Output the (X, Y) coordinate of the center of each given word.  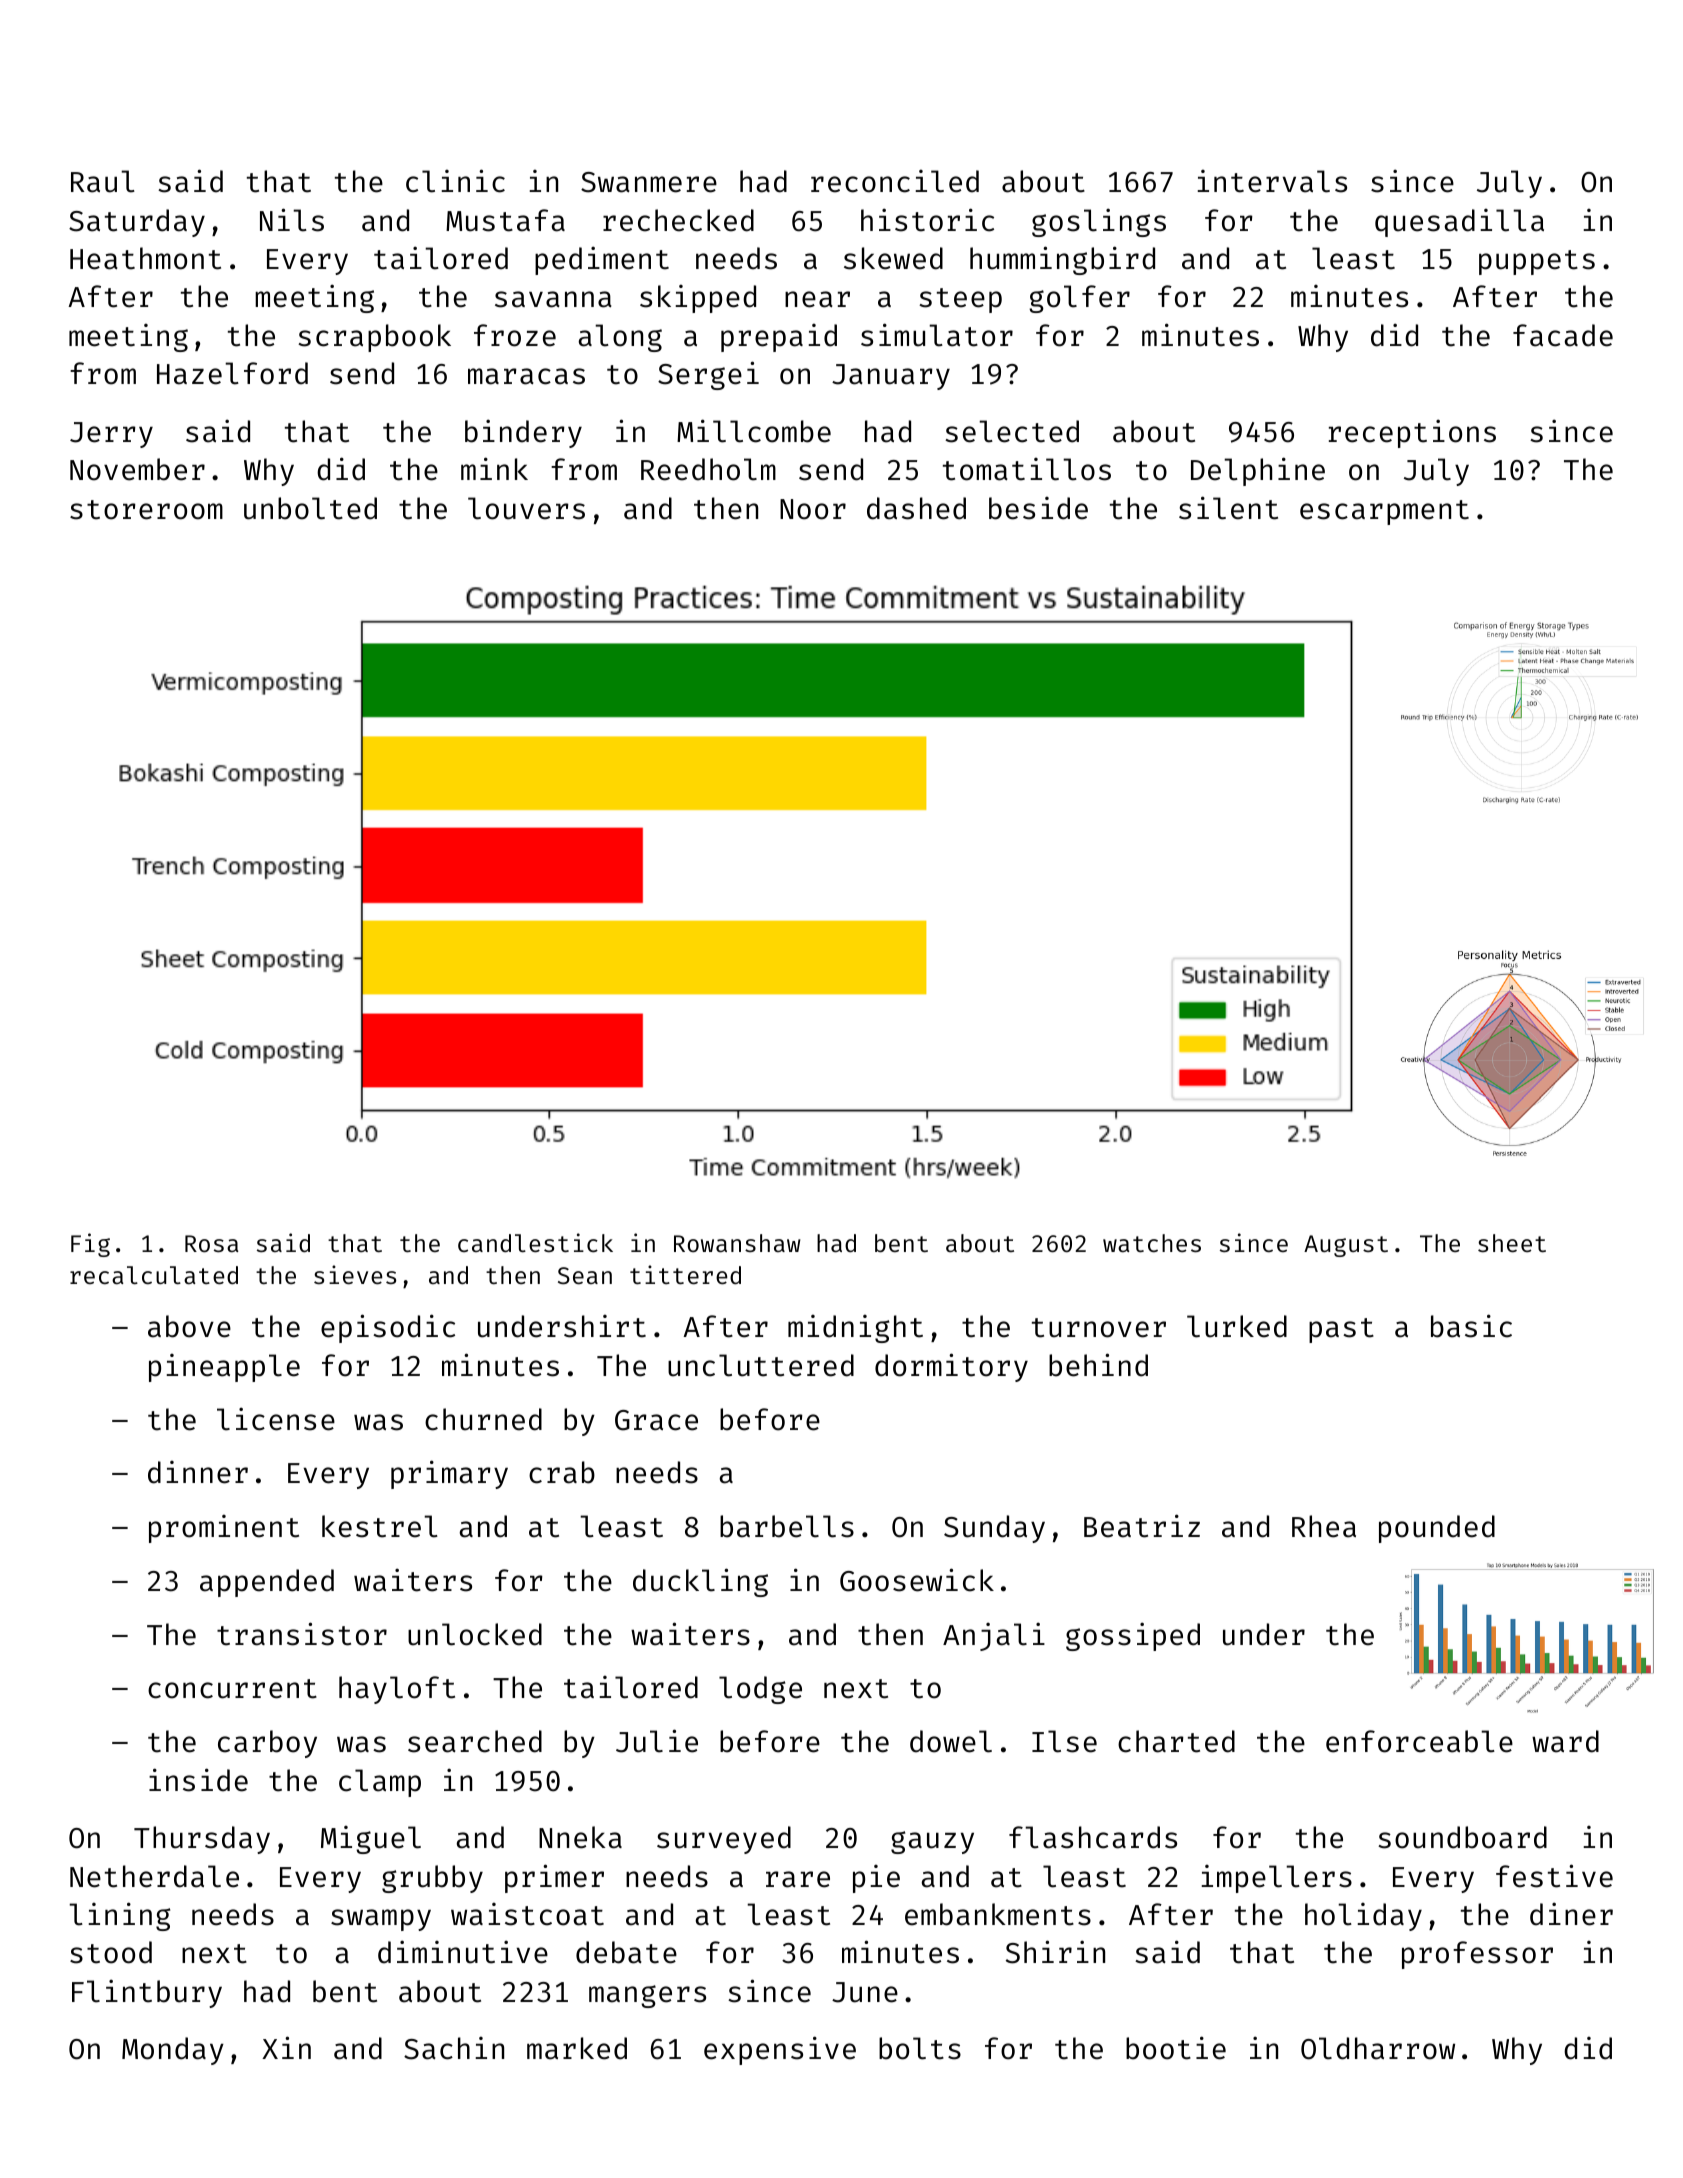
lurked (1237, 1326)
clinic (455, 181)
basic (1471, 1326)
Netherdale (154, 1876)
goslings (1099, 222)
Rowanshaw (737, 1243)
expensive (780, 2050)
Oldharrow (1378, 2048)
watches (1152, 1243)
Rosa (211, 1243)
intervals (1272, 181)
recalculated (154, 1275)
